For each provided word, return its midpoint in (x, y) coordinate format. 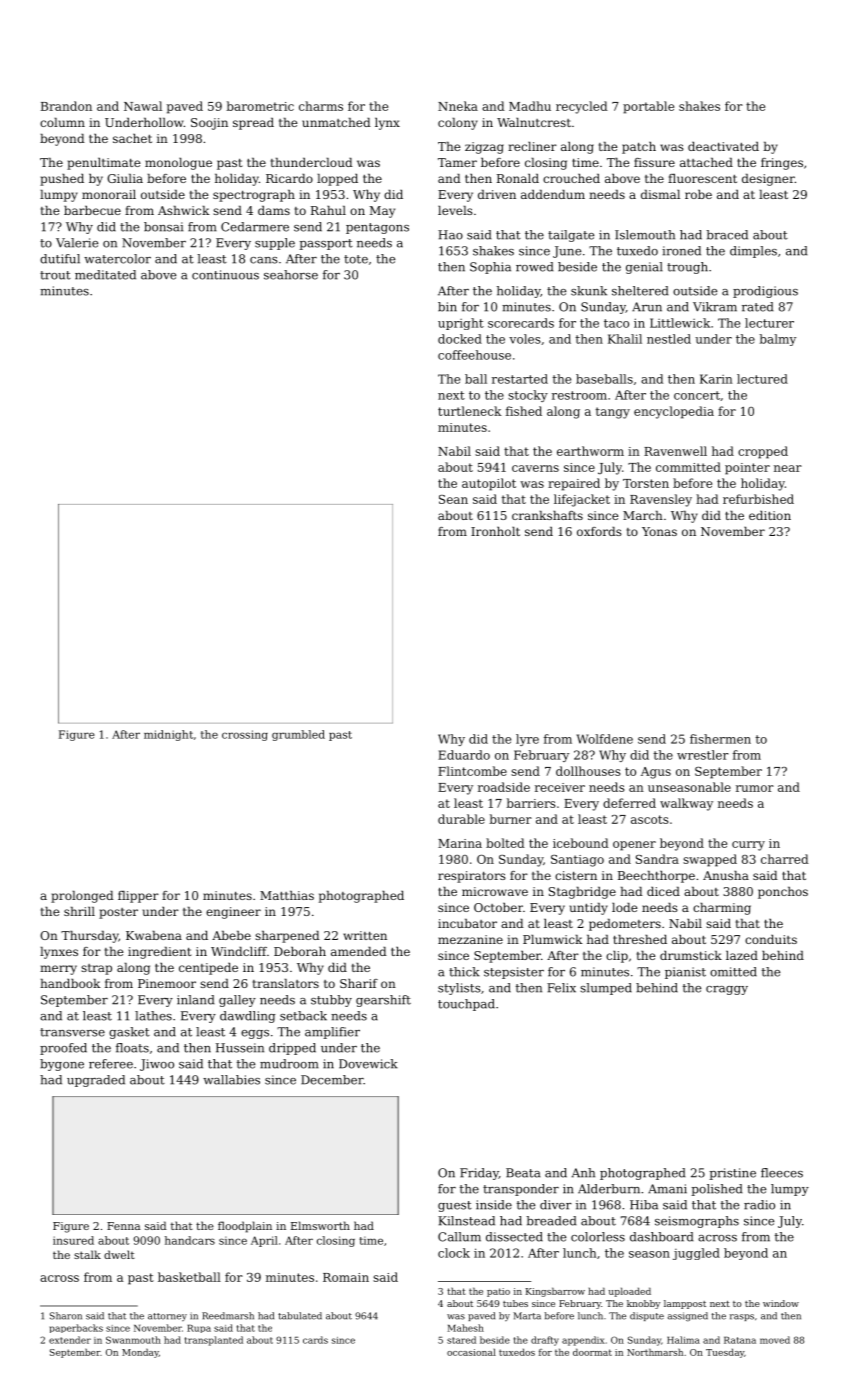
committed (688, 467)
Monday (140, 1353)
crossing (245, 735)
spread (253, 124)
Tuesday (725, 1353)
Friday (479, 1174)
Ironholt (495, 531)
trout (55, 275)
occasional (471, 1352)
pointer (747, 469)
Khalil (625, 339)
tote (356, 259)
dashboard (662, 1237)
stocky (528, 396)
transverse (72, 1032)
